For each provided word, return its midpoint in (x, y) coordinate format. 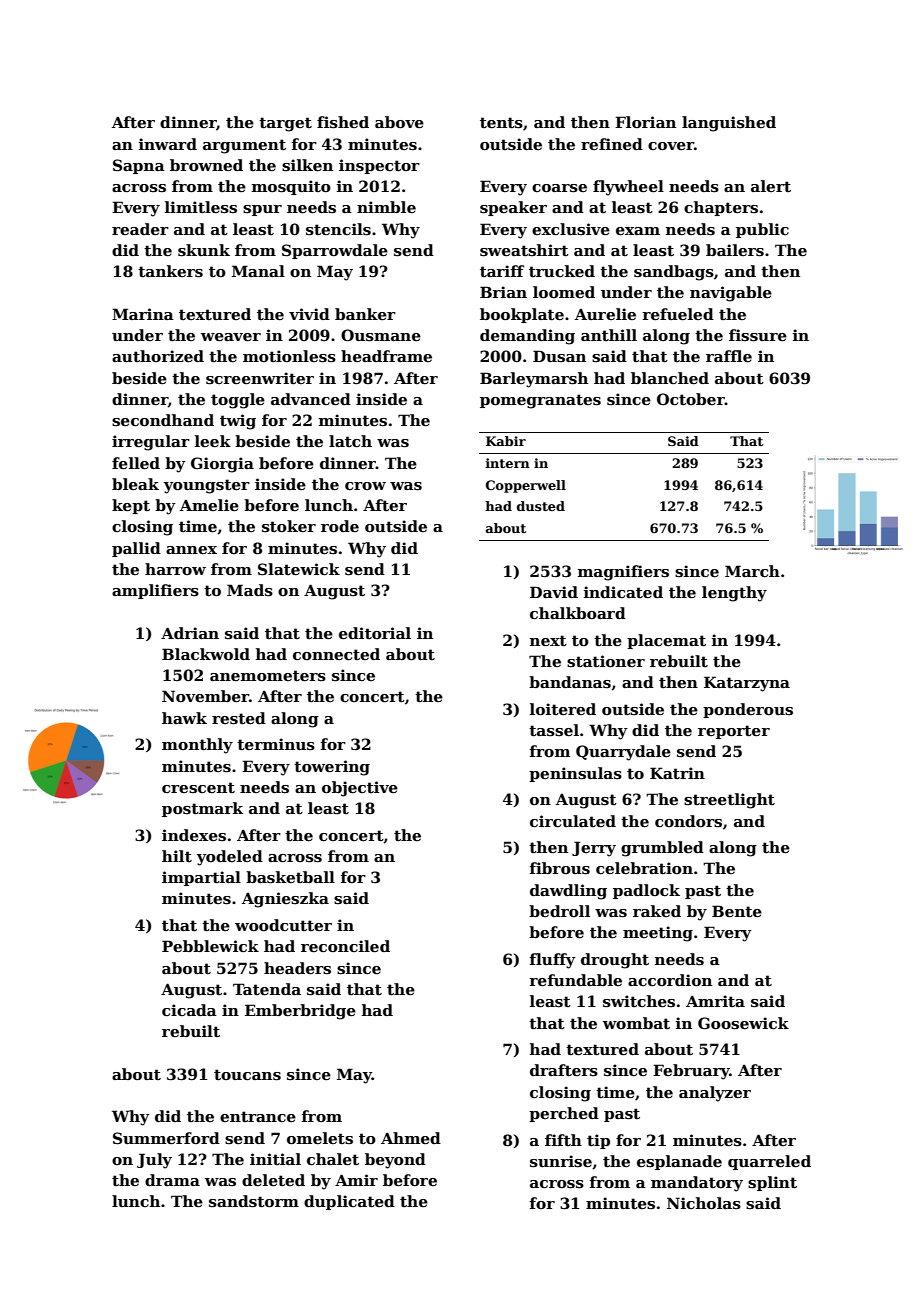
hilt (177, 856)
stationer (606, 661)
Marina (143, 314)
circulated (573, 821)
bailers (735, 250)
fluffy (552, 961)
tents (501, 122)
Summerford (166, 1138)
